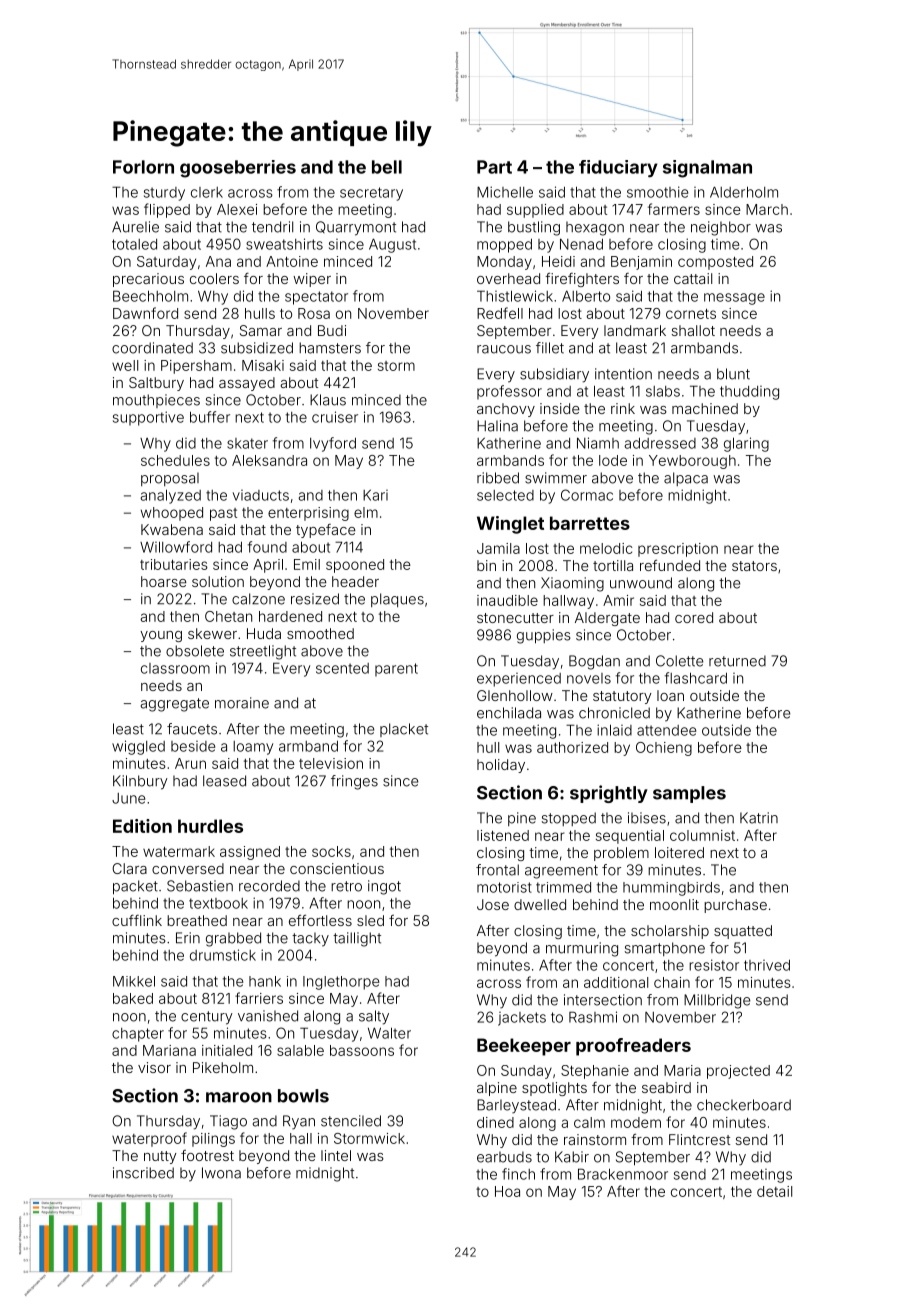 The width and height of the page is (908, 1316). I want to click on thudding, so click(749, 393).
